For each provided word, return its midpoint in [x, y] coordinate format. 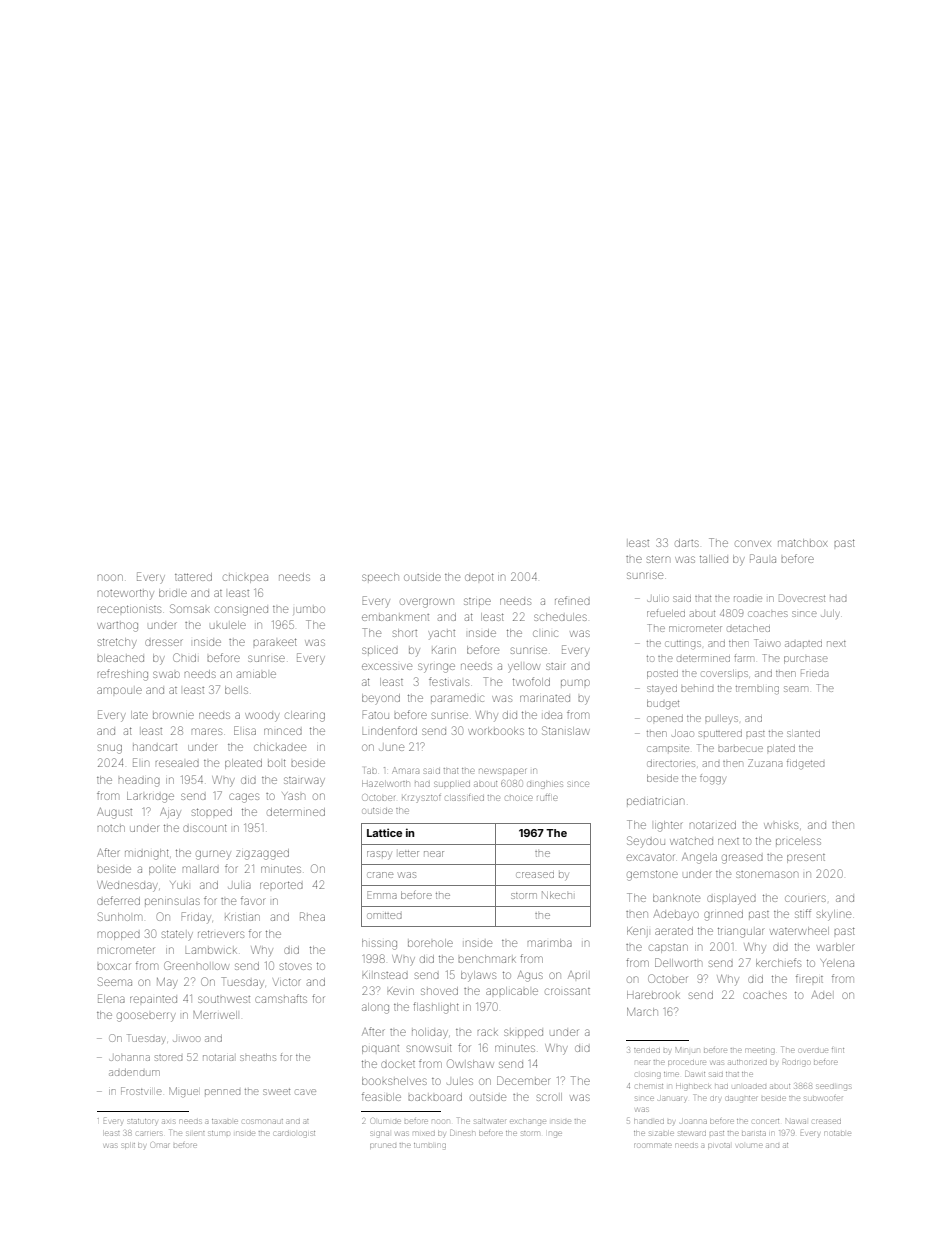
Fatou [376, 714]
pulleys [721, 719]
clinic [545, 633]
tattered [193, 577]
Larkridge [150, 797]
